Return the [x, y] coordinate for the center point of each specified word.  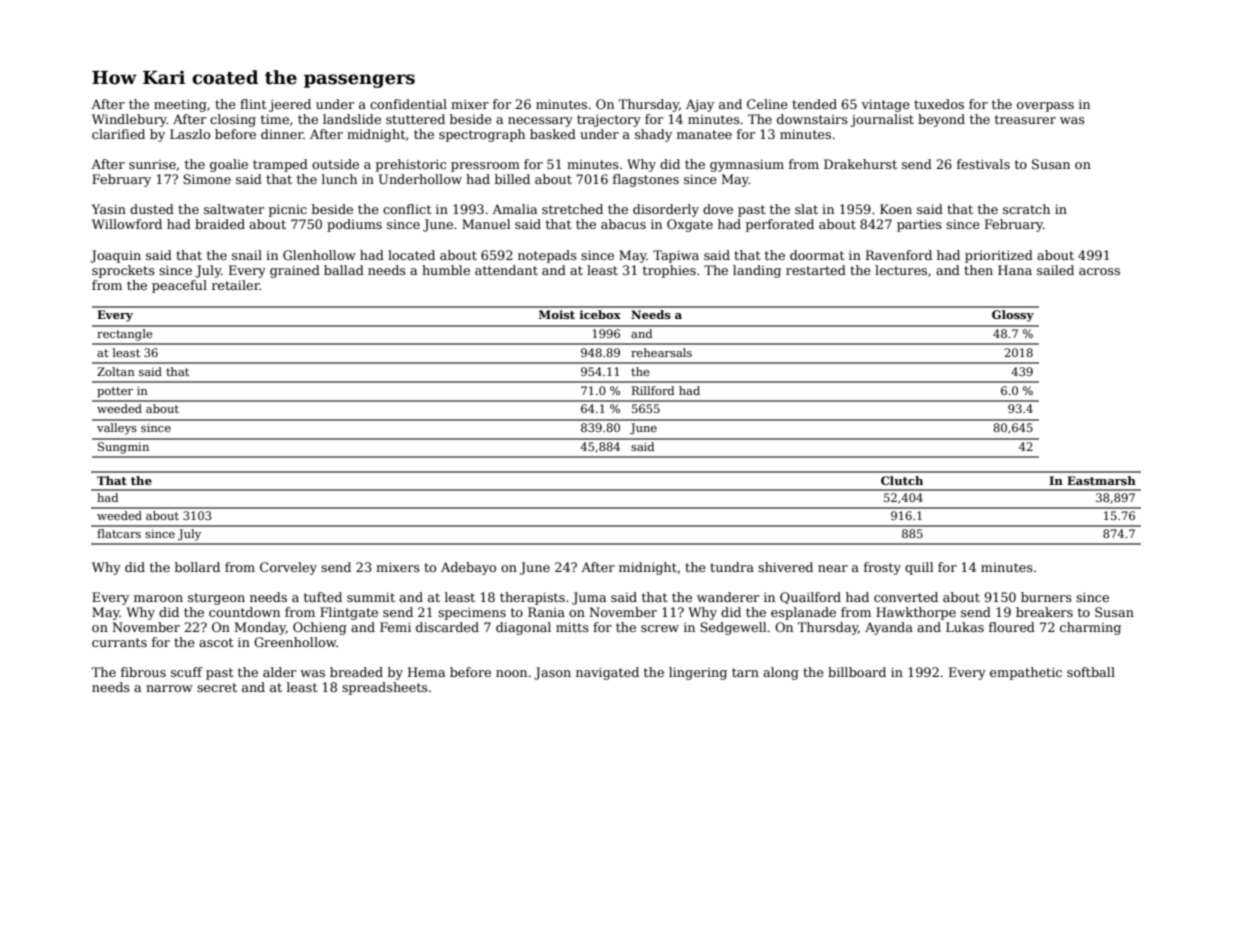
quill [919, 568]
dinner [282, 134]
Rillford [653, 390]
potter [115, 392]
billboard [857, 672]
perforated [780, 225]
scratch [1026, 209]
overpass [1045, 107]
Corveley [288, 568]
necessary [540, 122]
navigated [607, 673]
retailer [236, 285]
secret [217, 687]
